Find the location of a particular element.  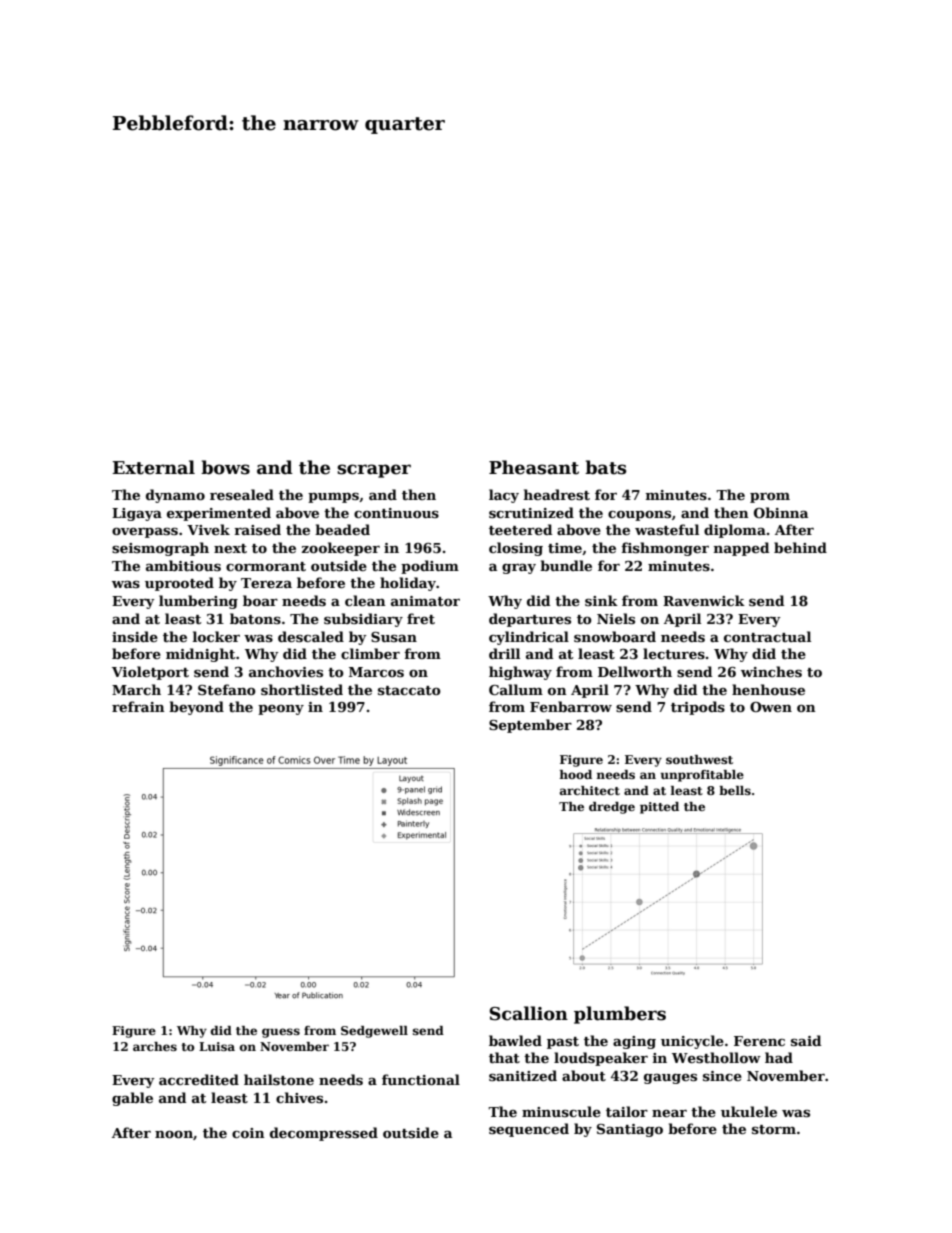

Susan is located at coordinates (394, 637).
